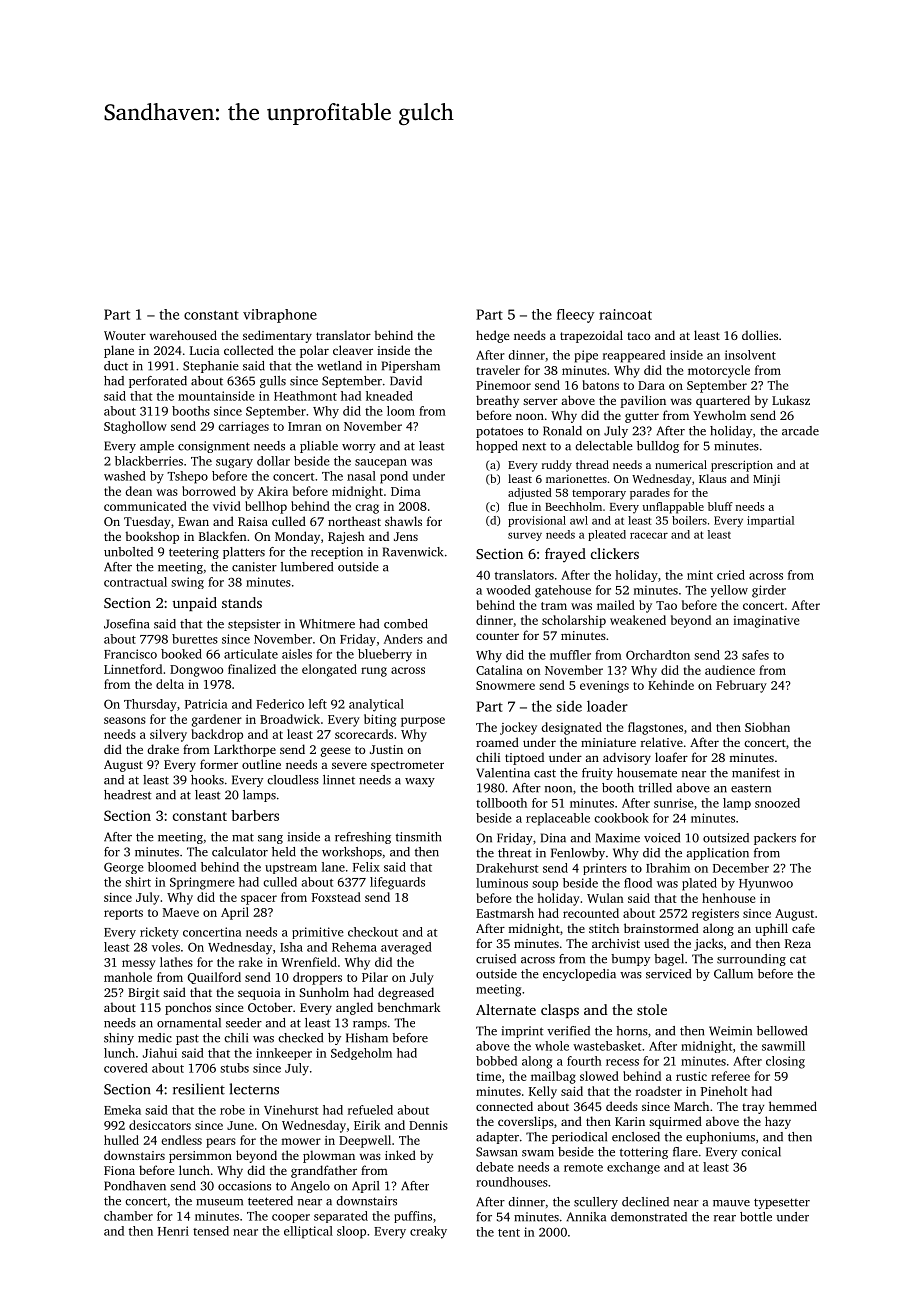 The height and width of the screenshot is (1308, 924). Describe the element at coordinates (128, 1216) in the screenshot. I see `chamber` at that location.
